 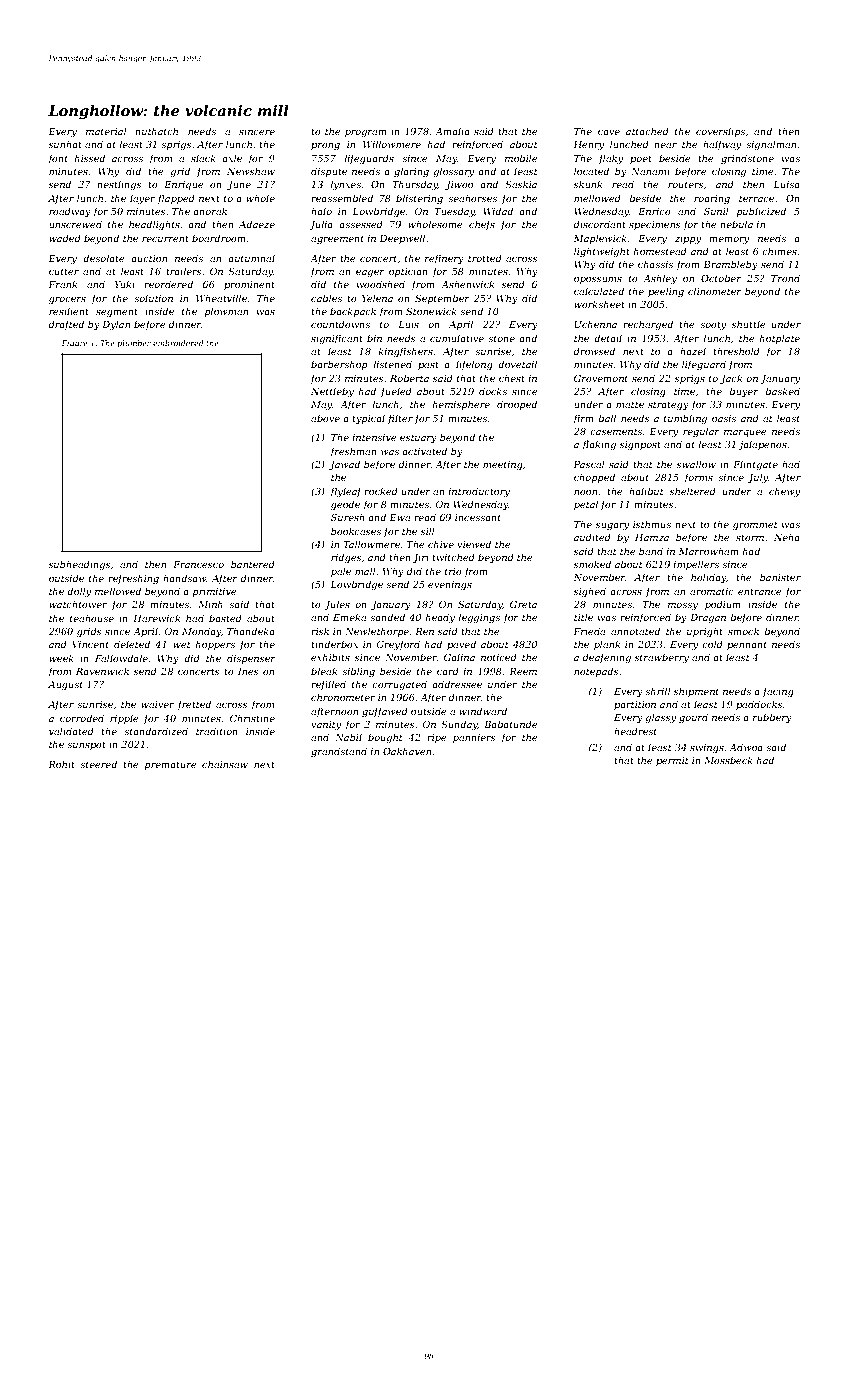 What do you see at coordinates (86, 745) in the document?
I see `sunspot` at bounding box center [86, 745].
